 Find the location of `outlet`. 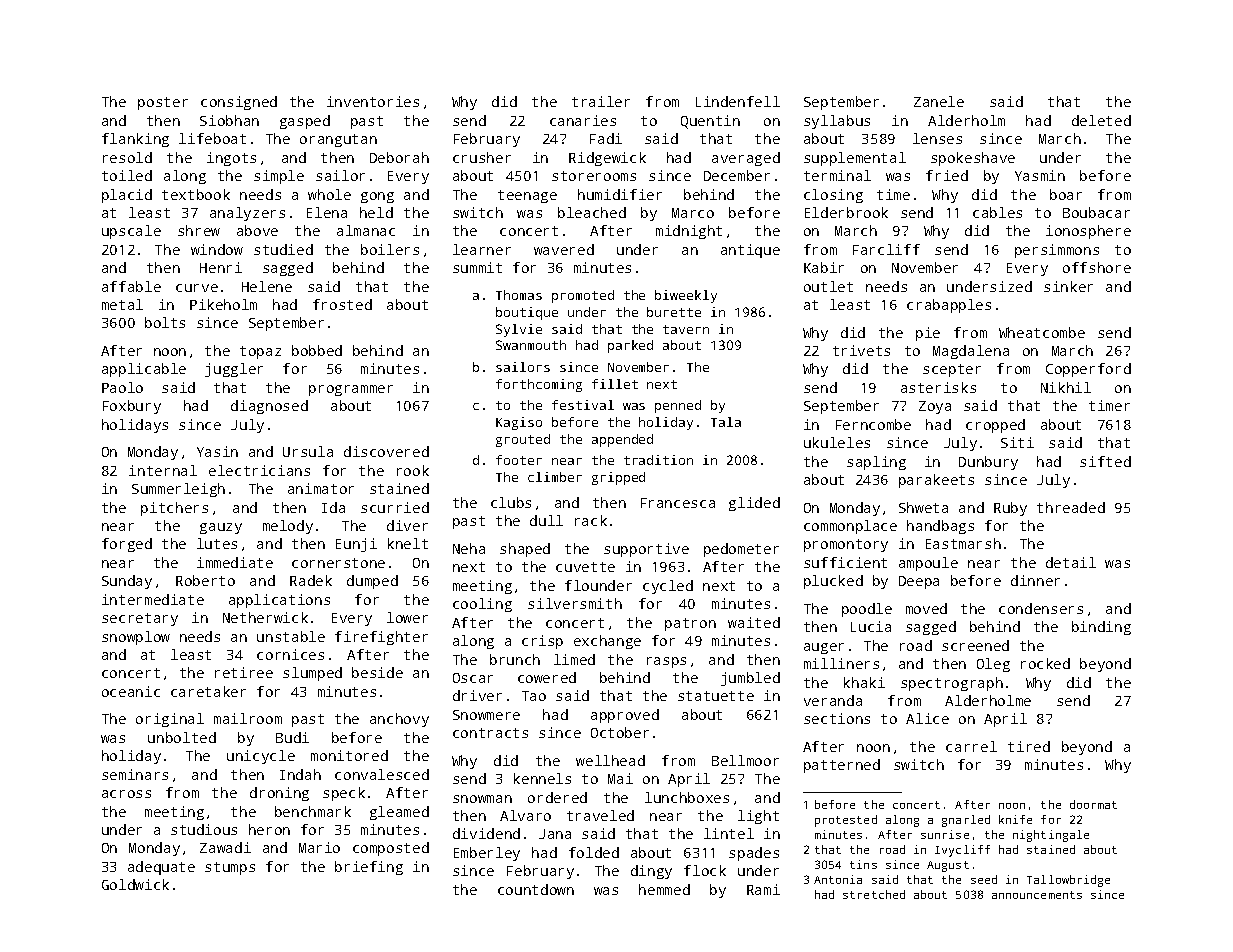

outlet is located at coordinates (828, 286).
